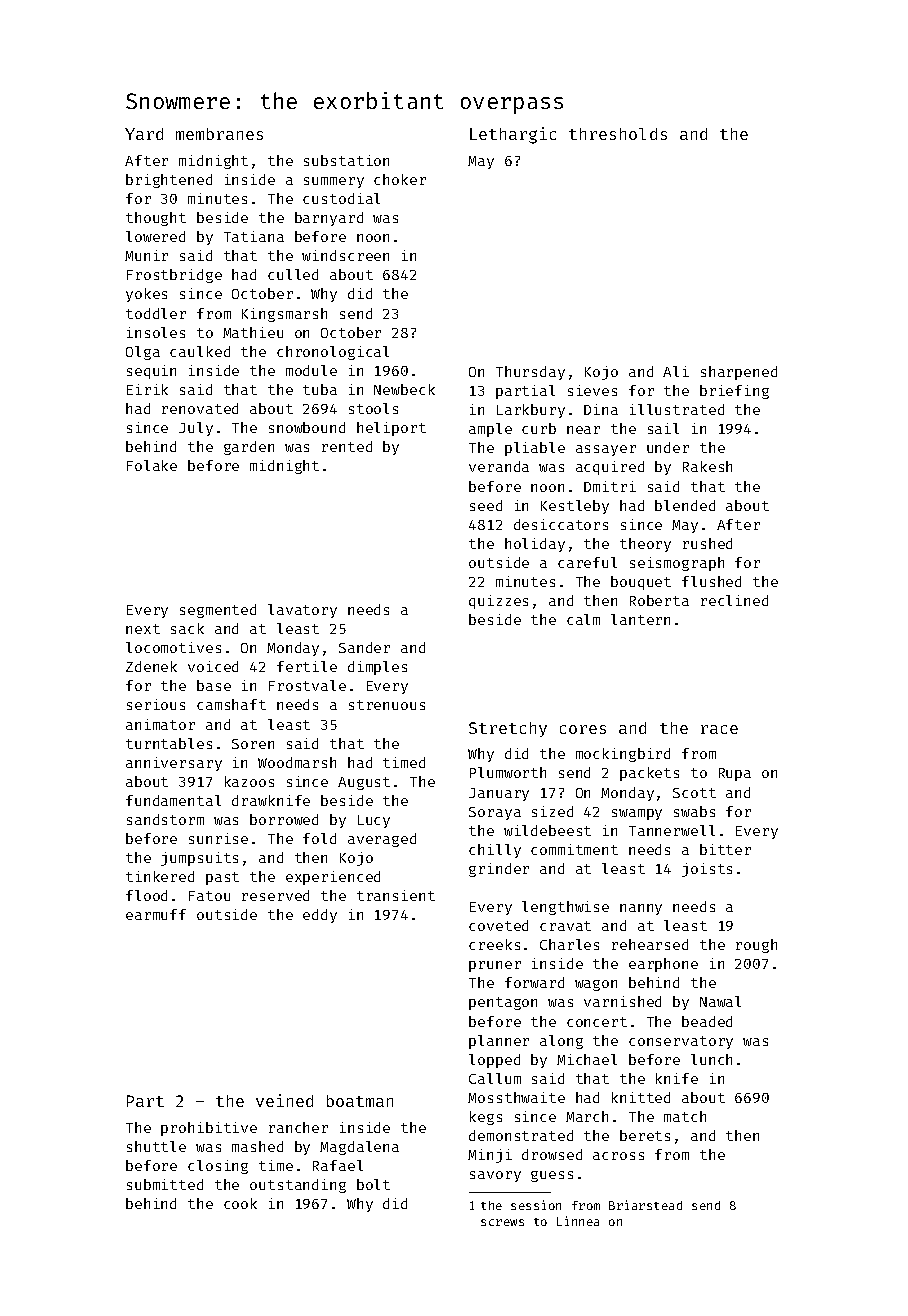 The image size is (908, 1316). What do you see at coordinates (146, 255) in the screenshot?
I see `Munir` at bounding box center [146, 255].
